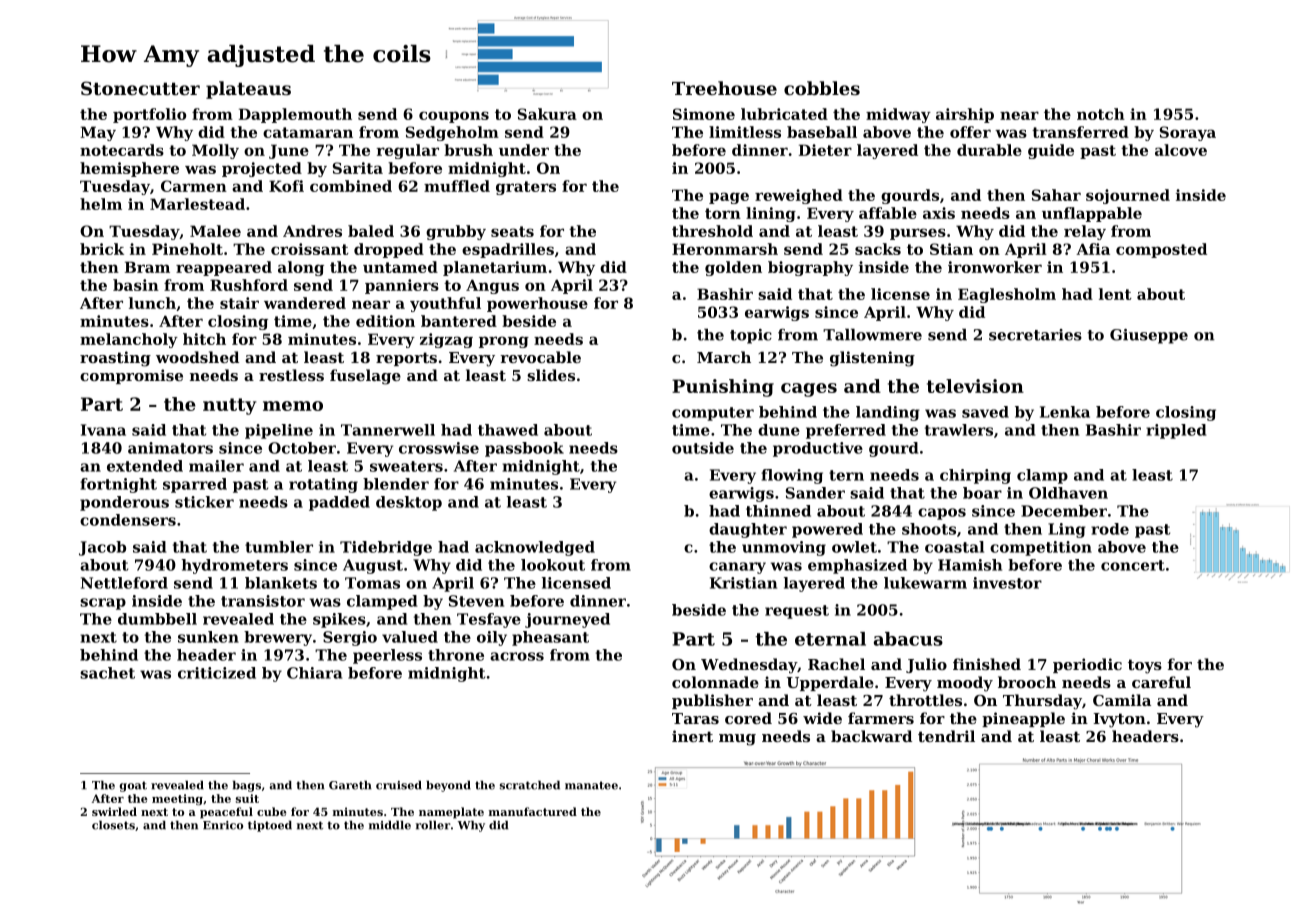 This page has width=1308, height=924. What do you see at coordinates (456, 655) in the page?
I see `throne` at bounding box center [456, 655].
